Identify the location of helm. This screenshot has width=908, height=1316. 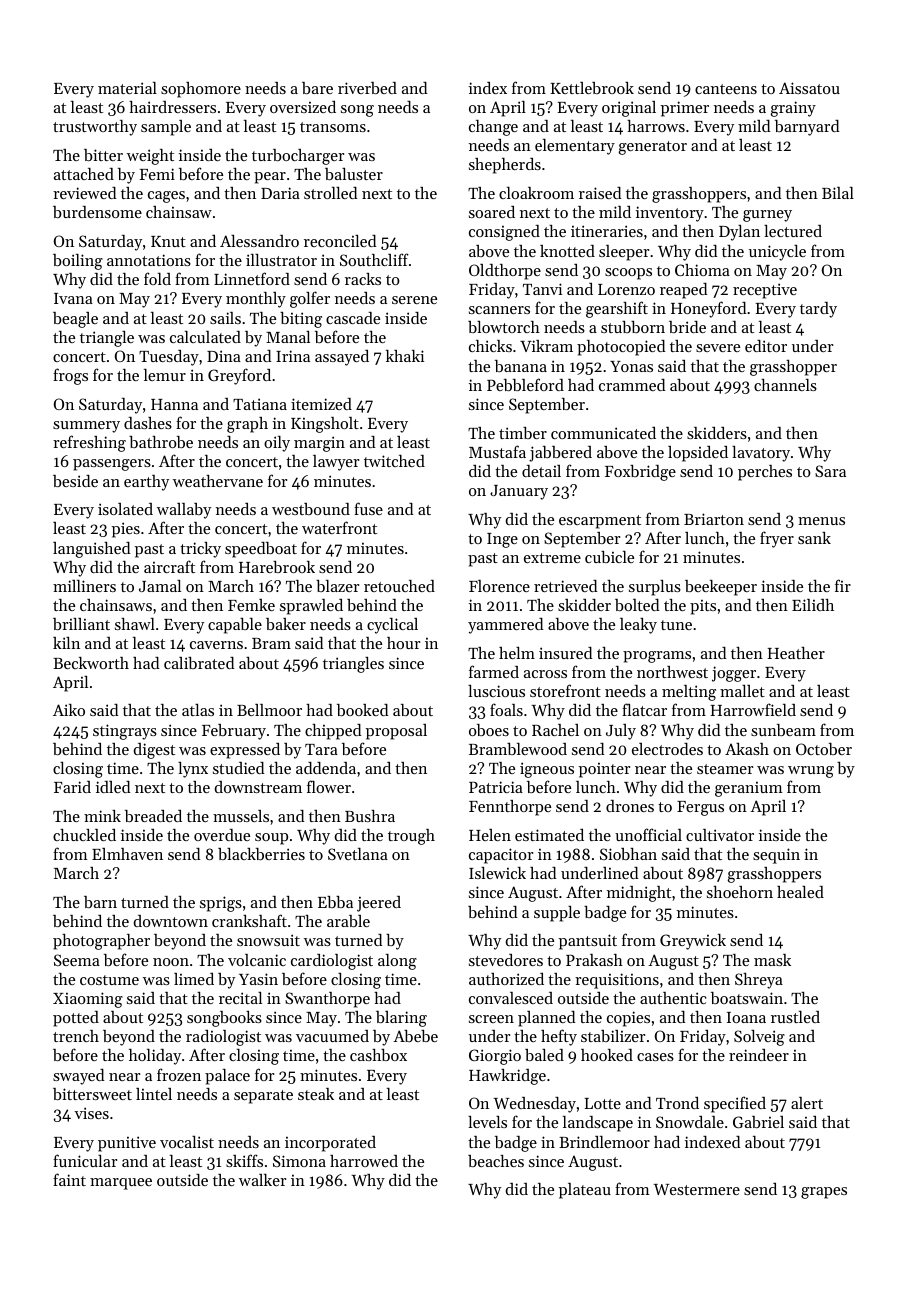
(517, 653).
